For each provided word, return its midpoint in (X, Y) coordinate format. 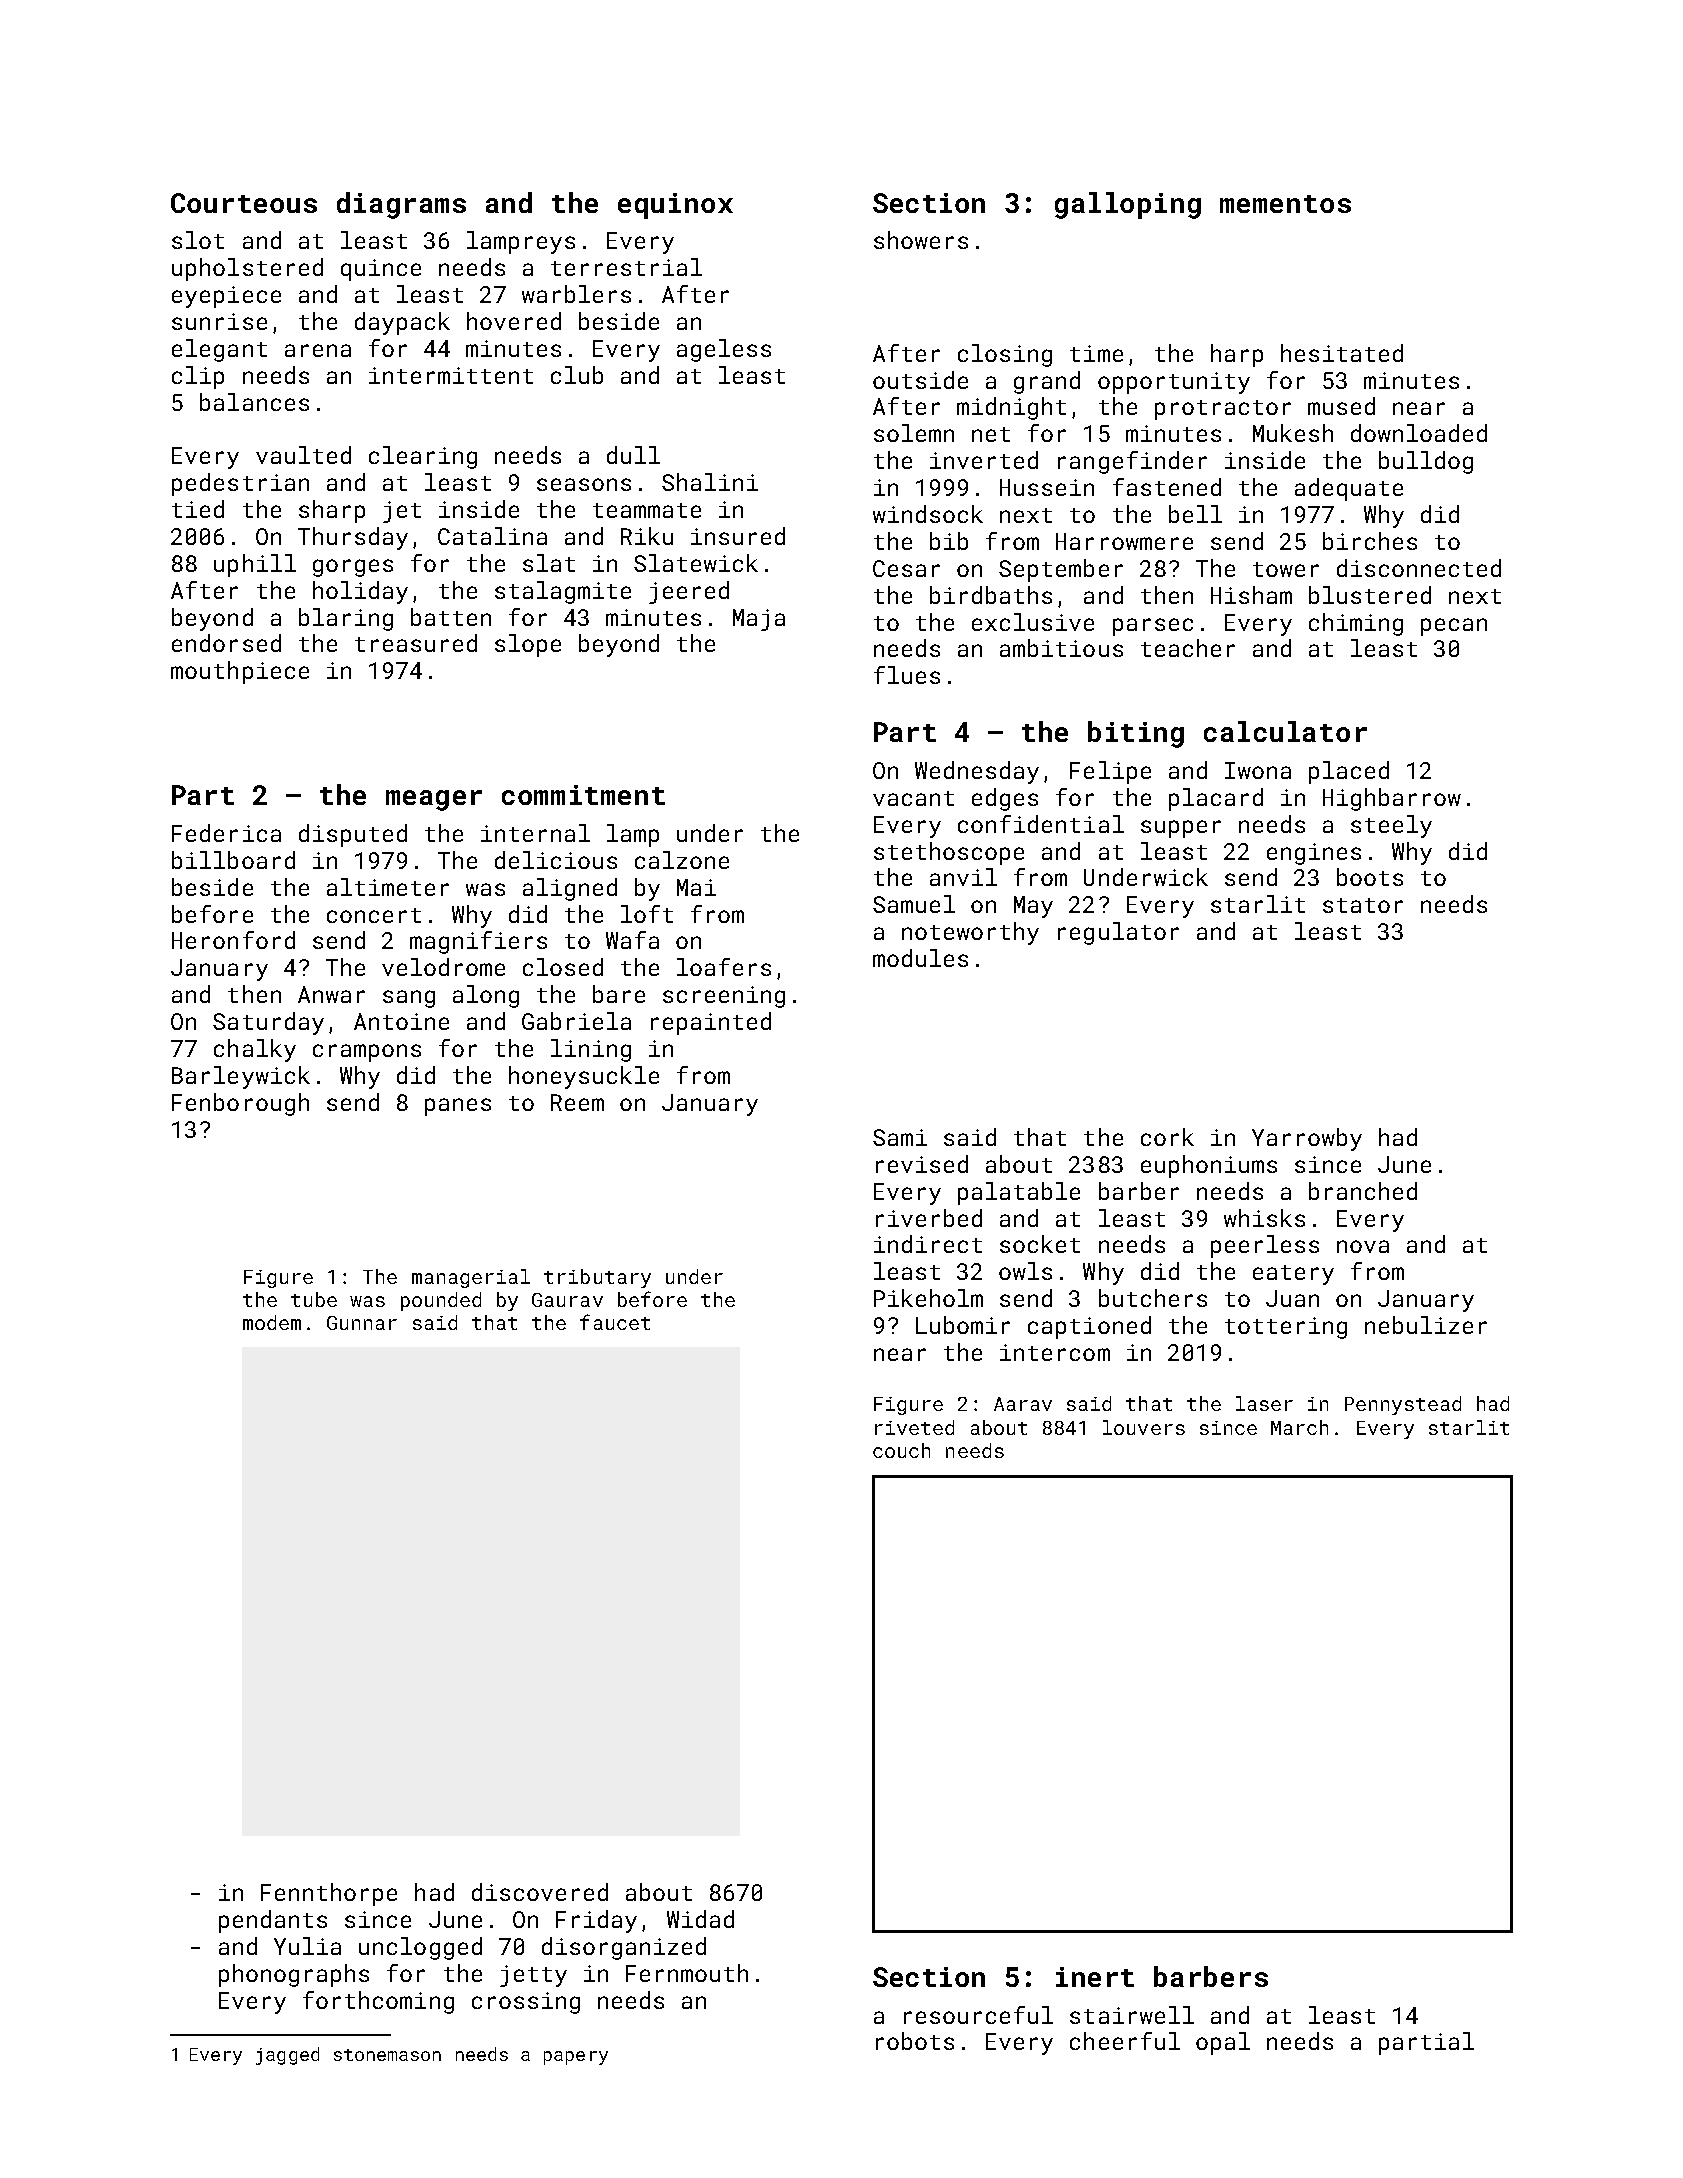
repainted (711, 1023)
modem (272, 1322)
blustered (1370, 595)
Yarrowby (1307, 1139)
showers (921, 240)
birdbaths (991, 595)
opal (1223, 2043)
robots (915, 2041)
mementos (1285, 204)
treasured (416, 643)
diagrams (401, 205)
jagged (287, 2056)
